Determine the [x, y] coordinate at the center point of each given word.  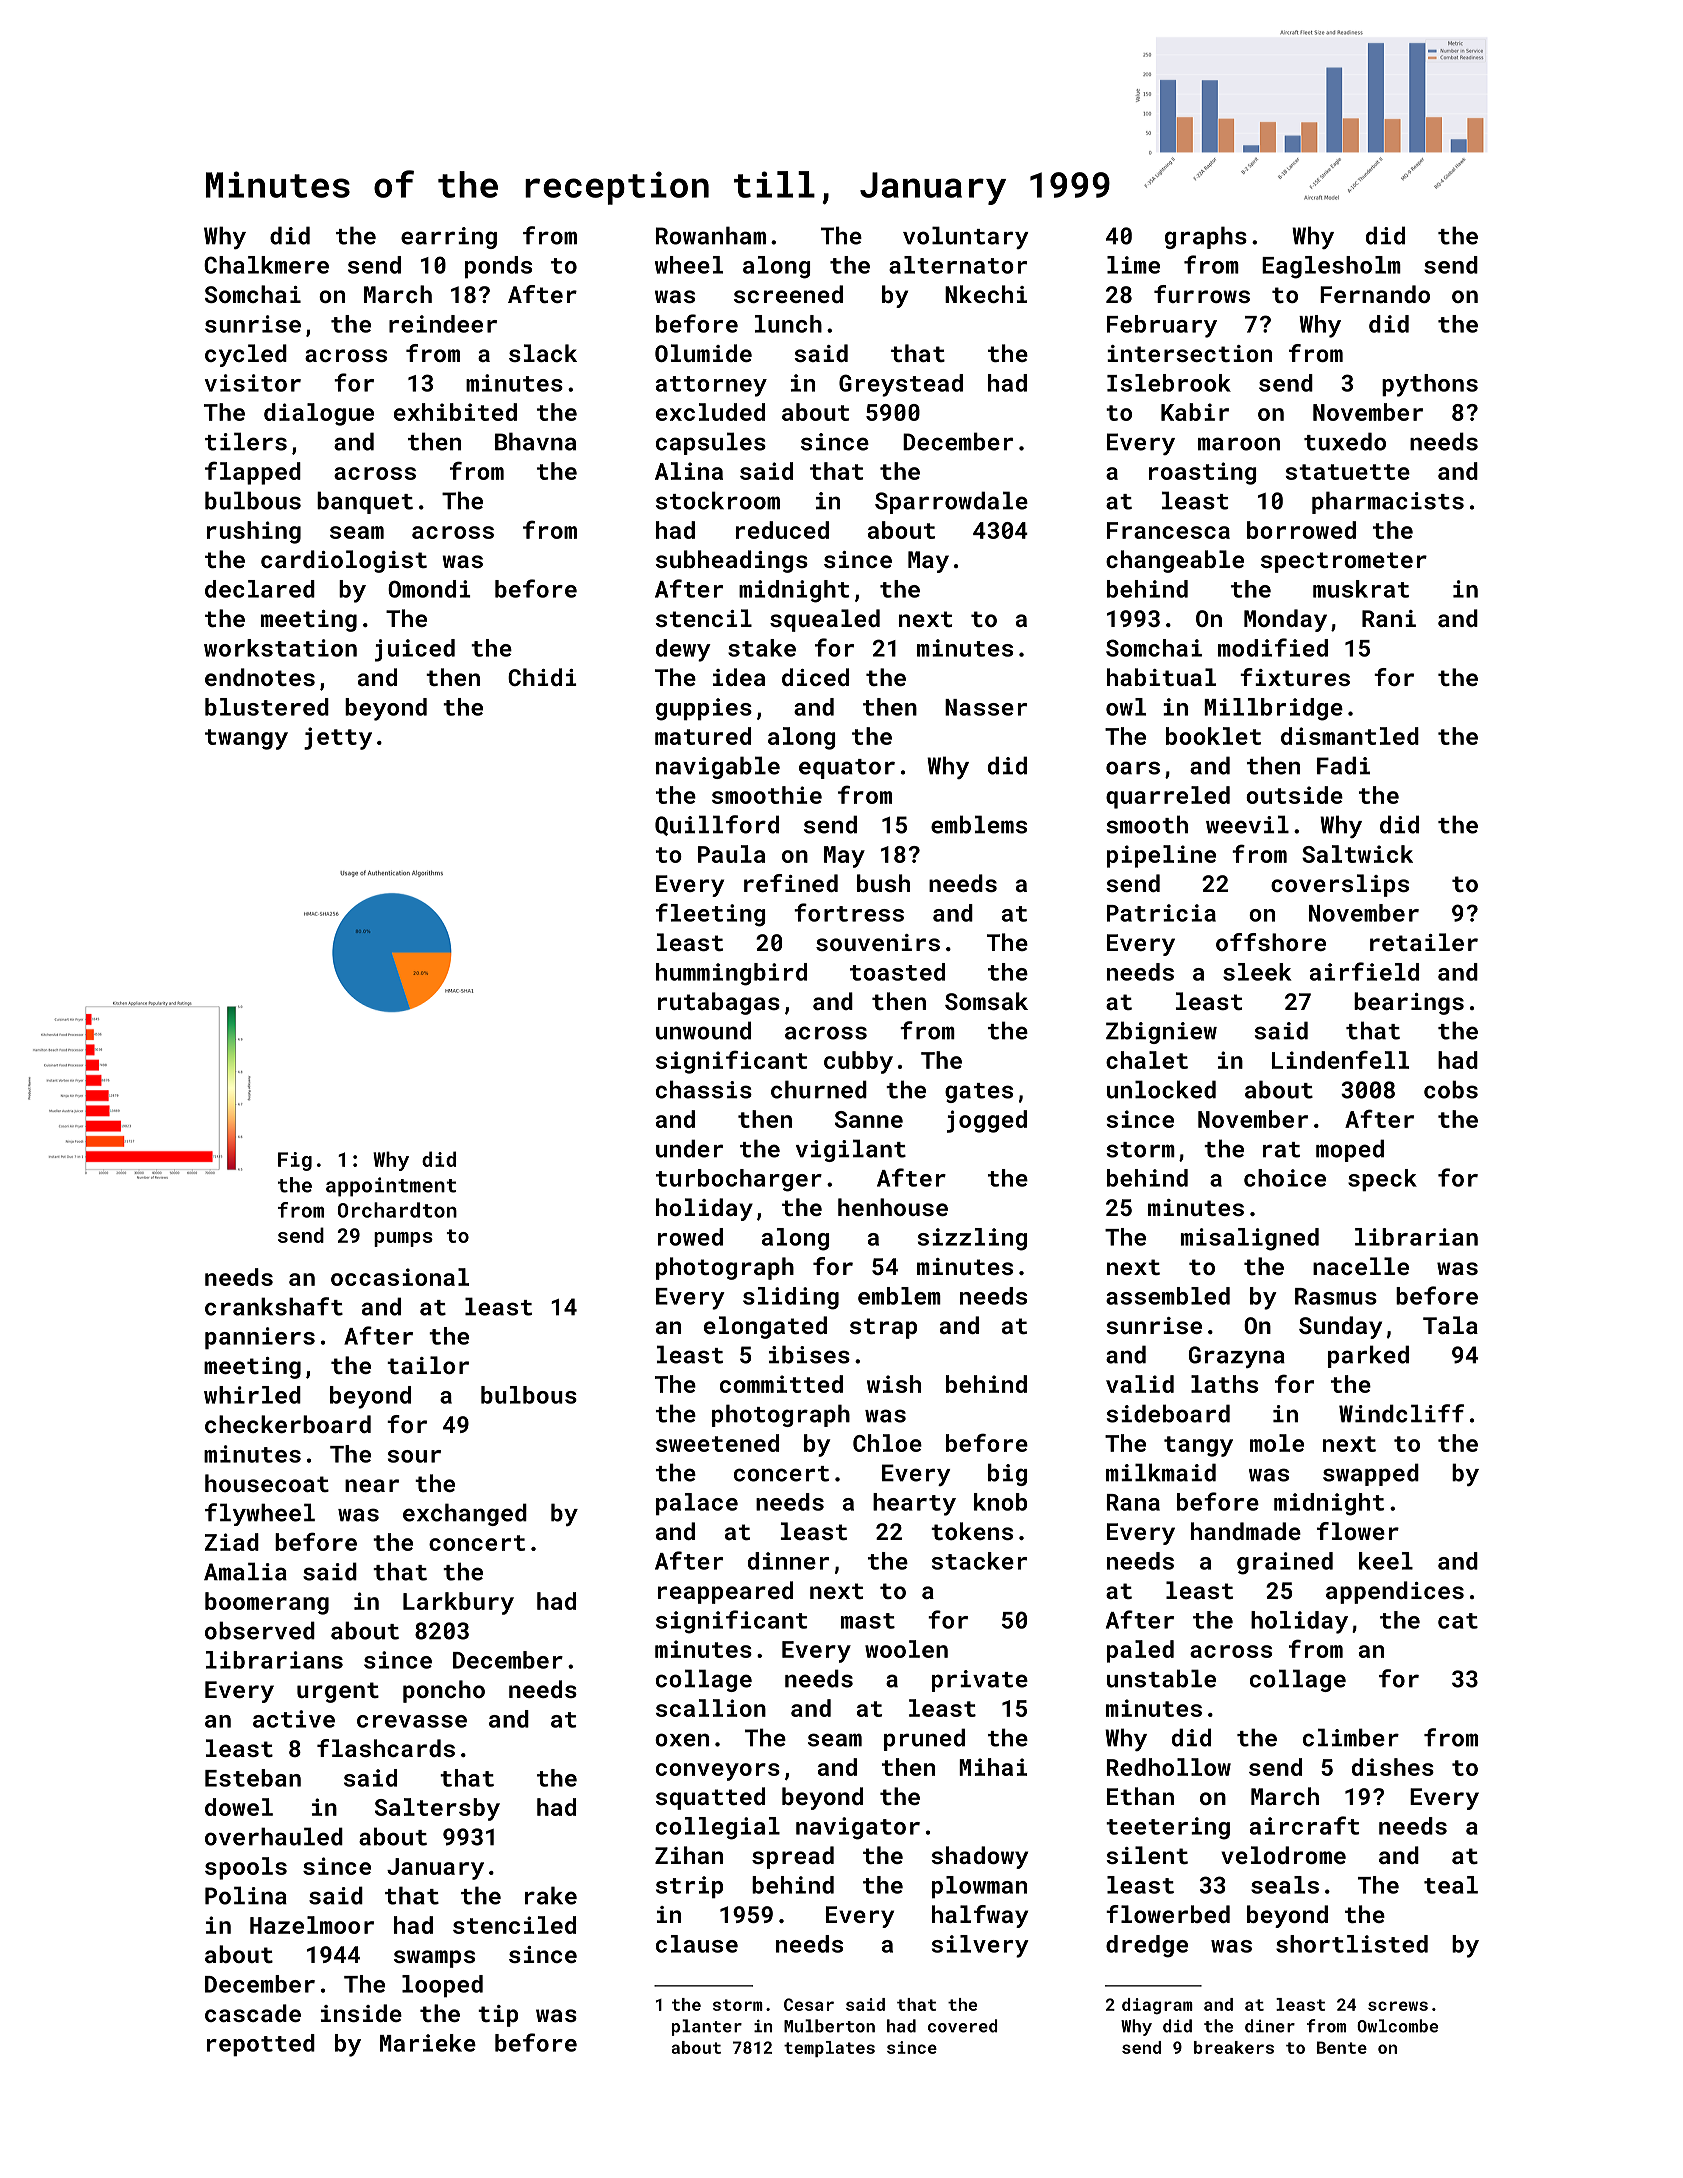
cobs [1451, 1089]
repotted [261, 2045]
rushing [254, 532]
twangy [246, 739]
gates [979, 1093]
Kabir [1195, 412]
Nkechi [986, 294]
